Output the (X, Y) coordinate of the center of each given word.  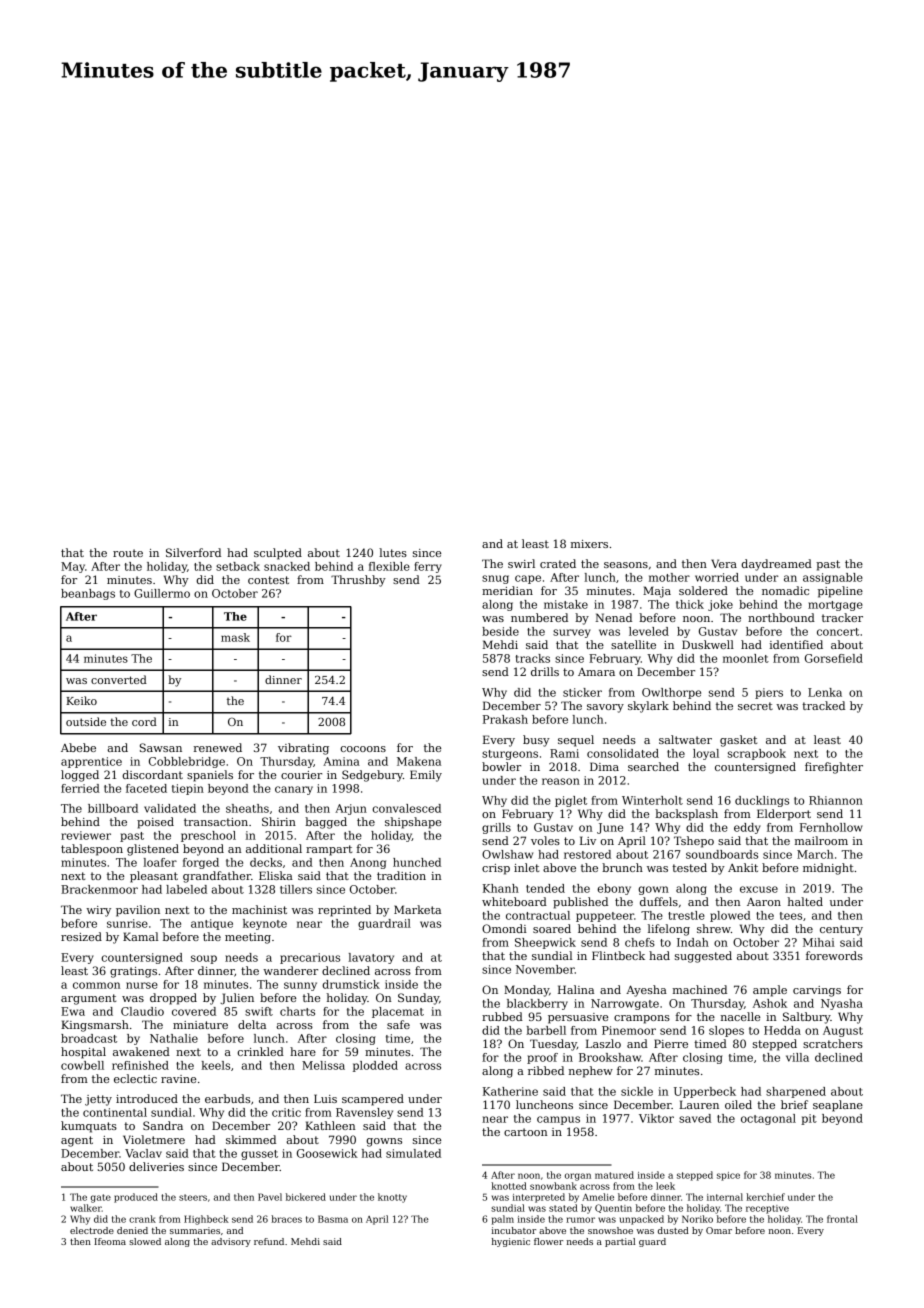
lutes (393, 552)
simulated (413, 1153)
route (128, 553)
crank (142, 1219)
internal (725, 1197)
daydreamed (776, 565)
